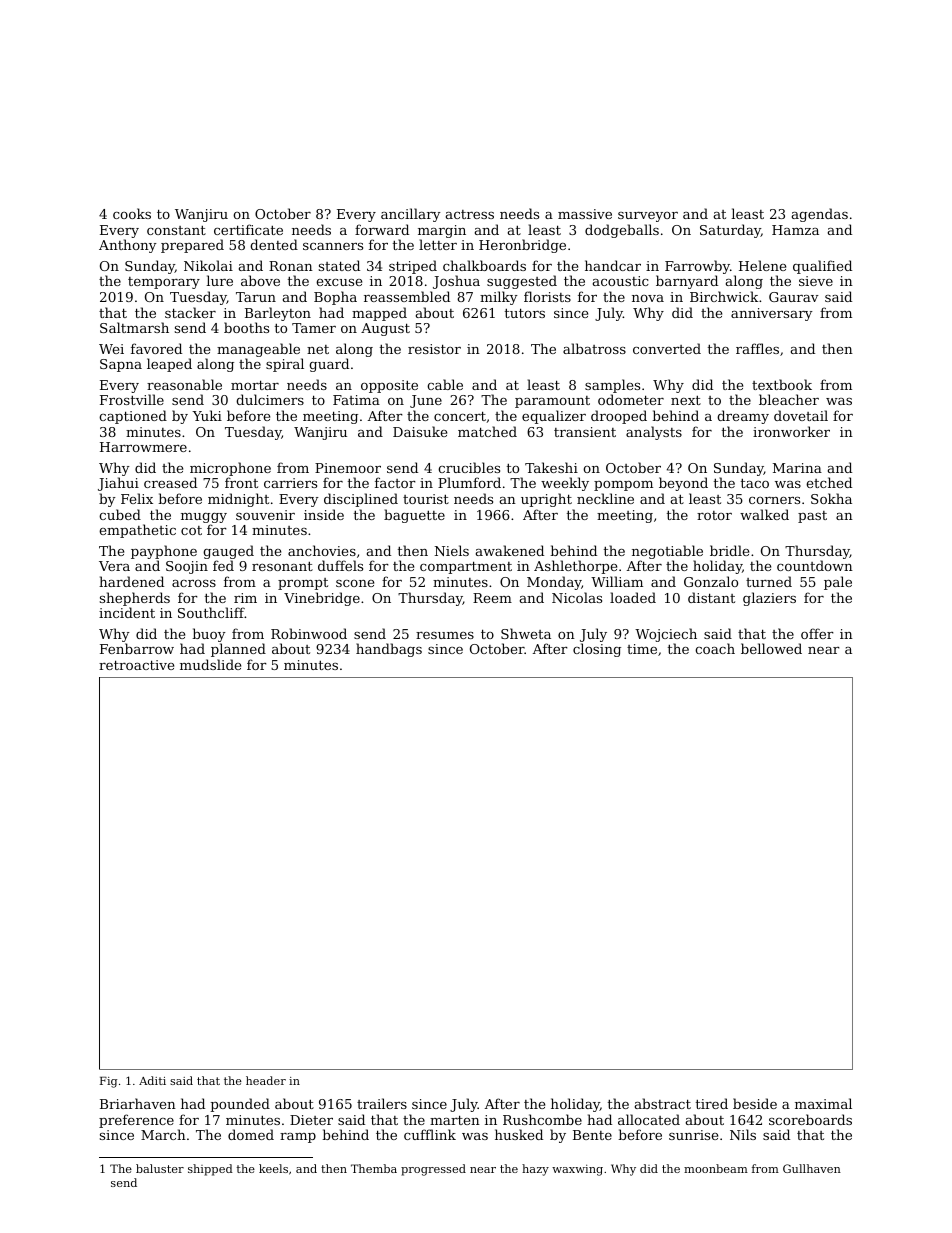 The width and height of the image is (952, 1233). Describe the element at coordinates (817, 633) in the image. I see `offer` at that location.
